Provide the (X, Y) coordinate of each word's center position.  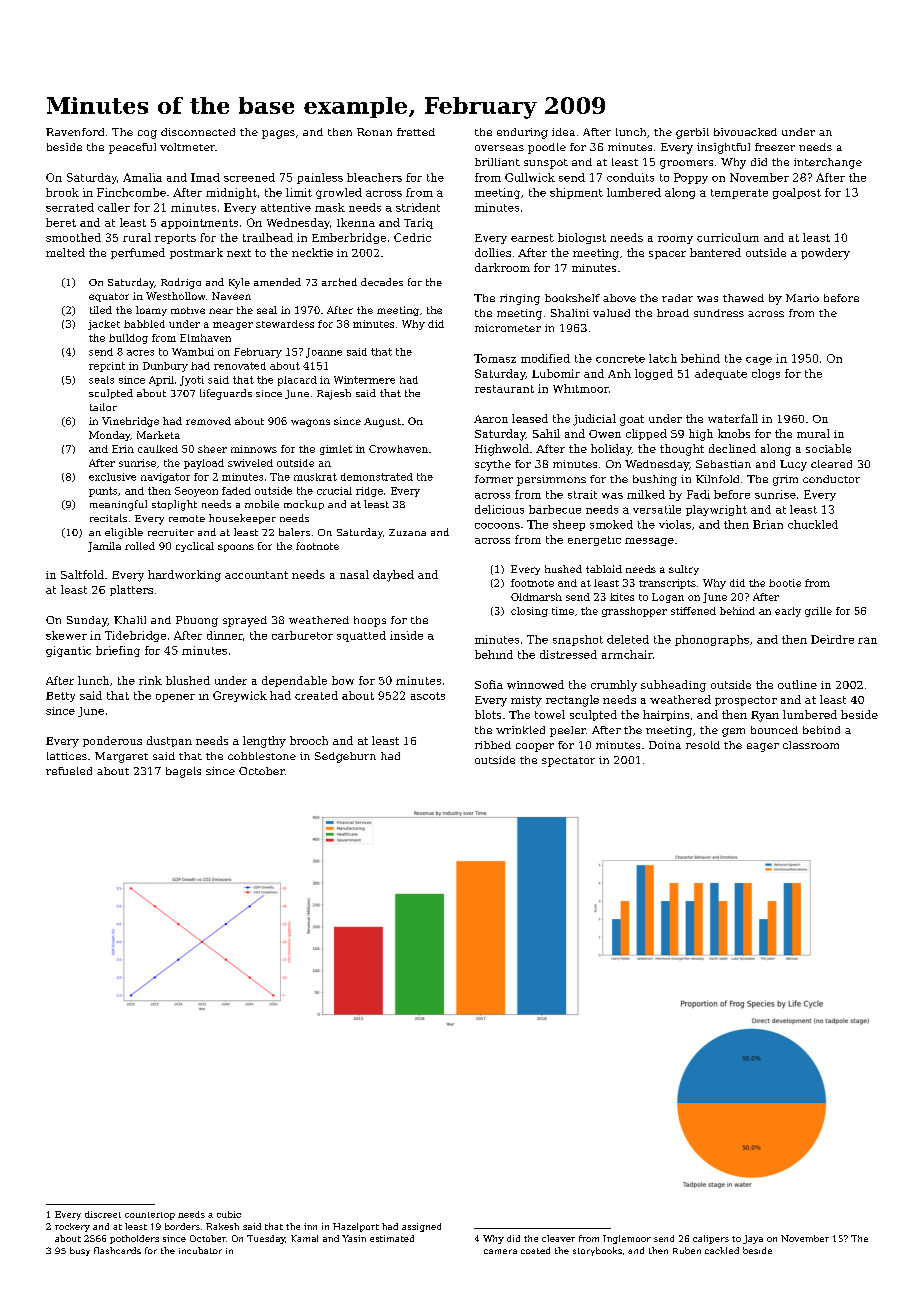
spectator (568, 762)
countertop (150, 1216)
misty (526, 701)
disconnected (198, 132)
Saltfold (82, 574)
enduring (522, 133)
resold (703, 745)
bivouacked (745, 132)
